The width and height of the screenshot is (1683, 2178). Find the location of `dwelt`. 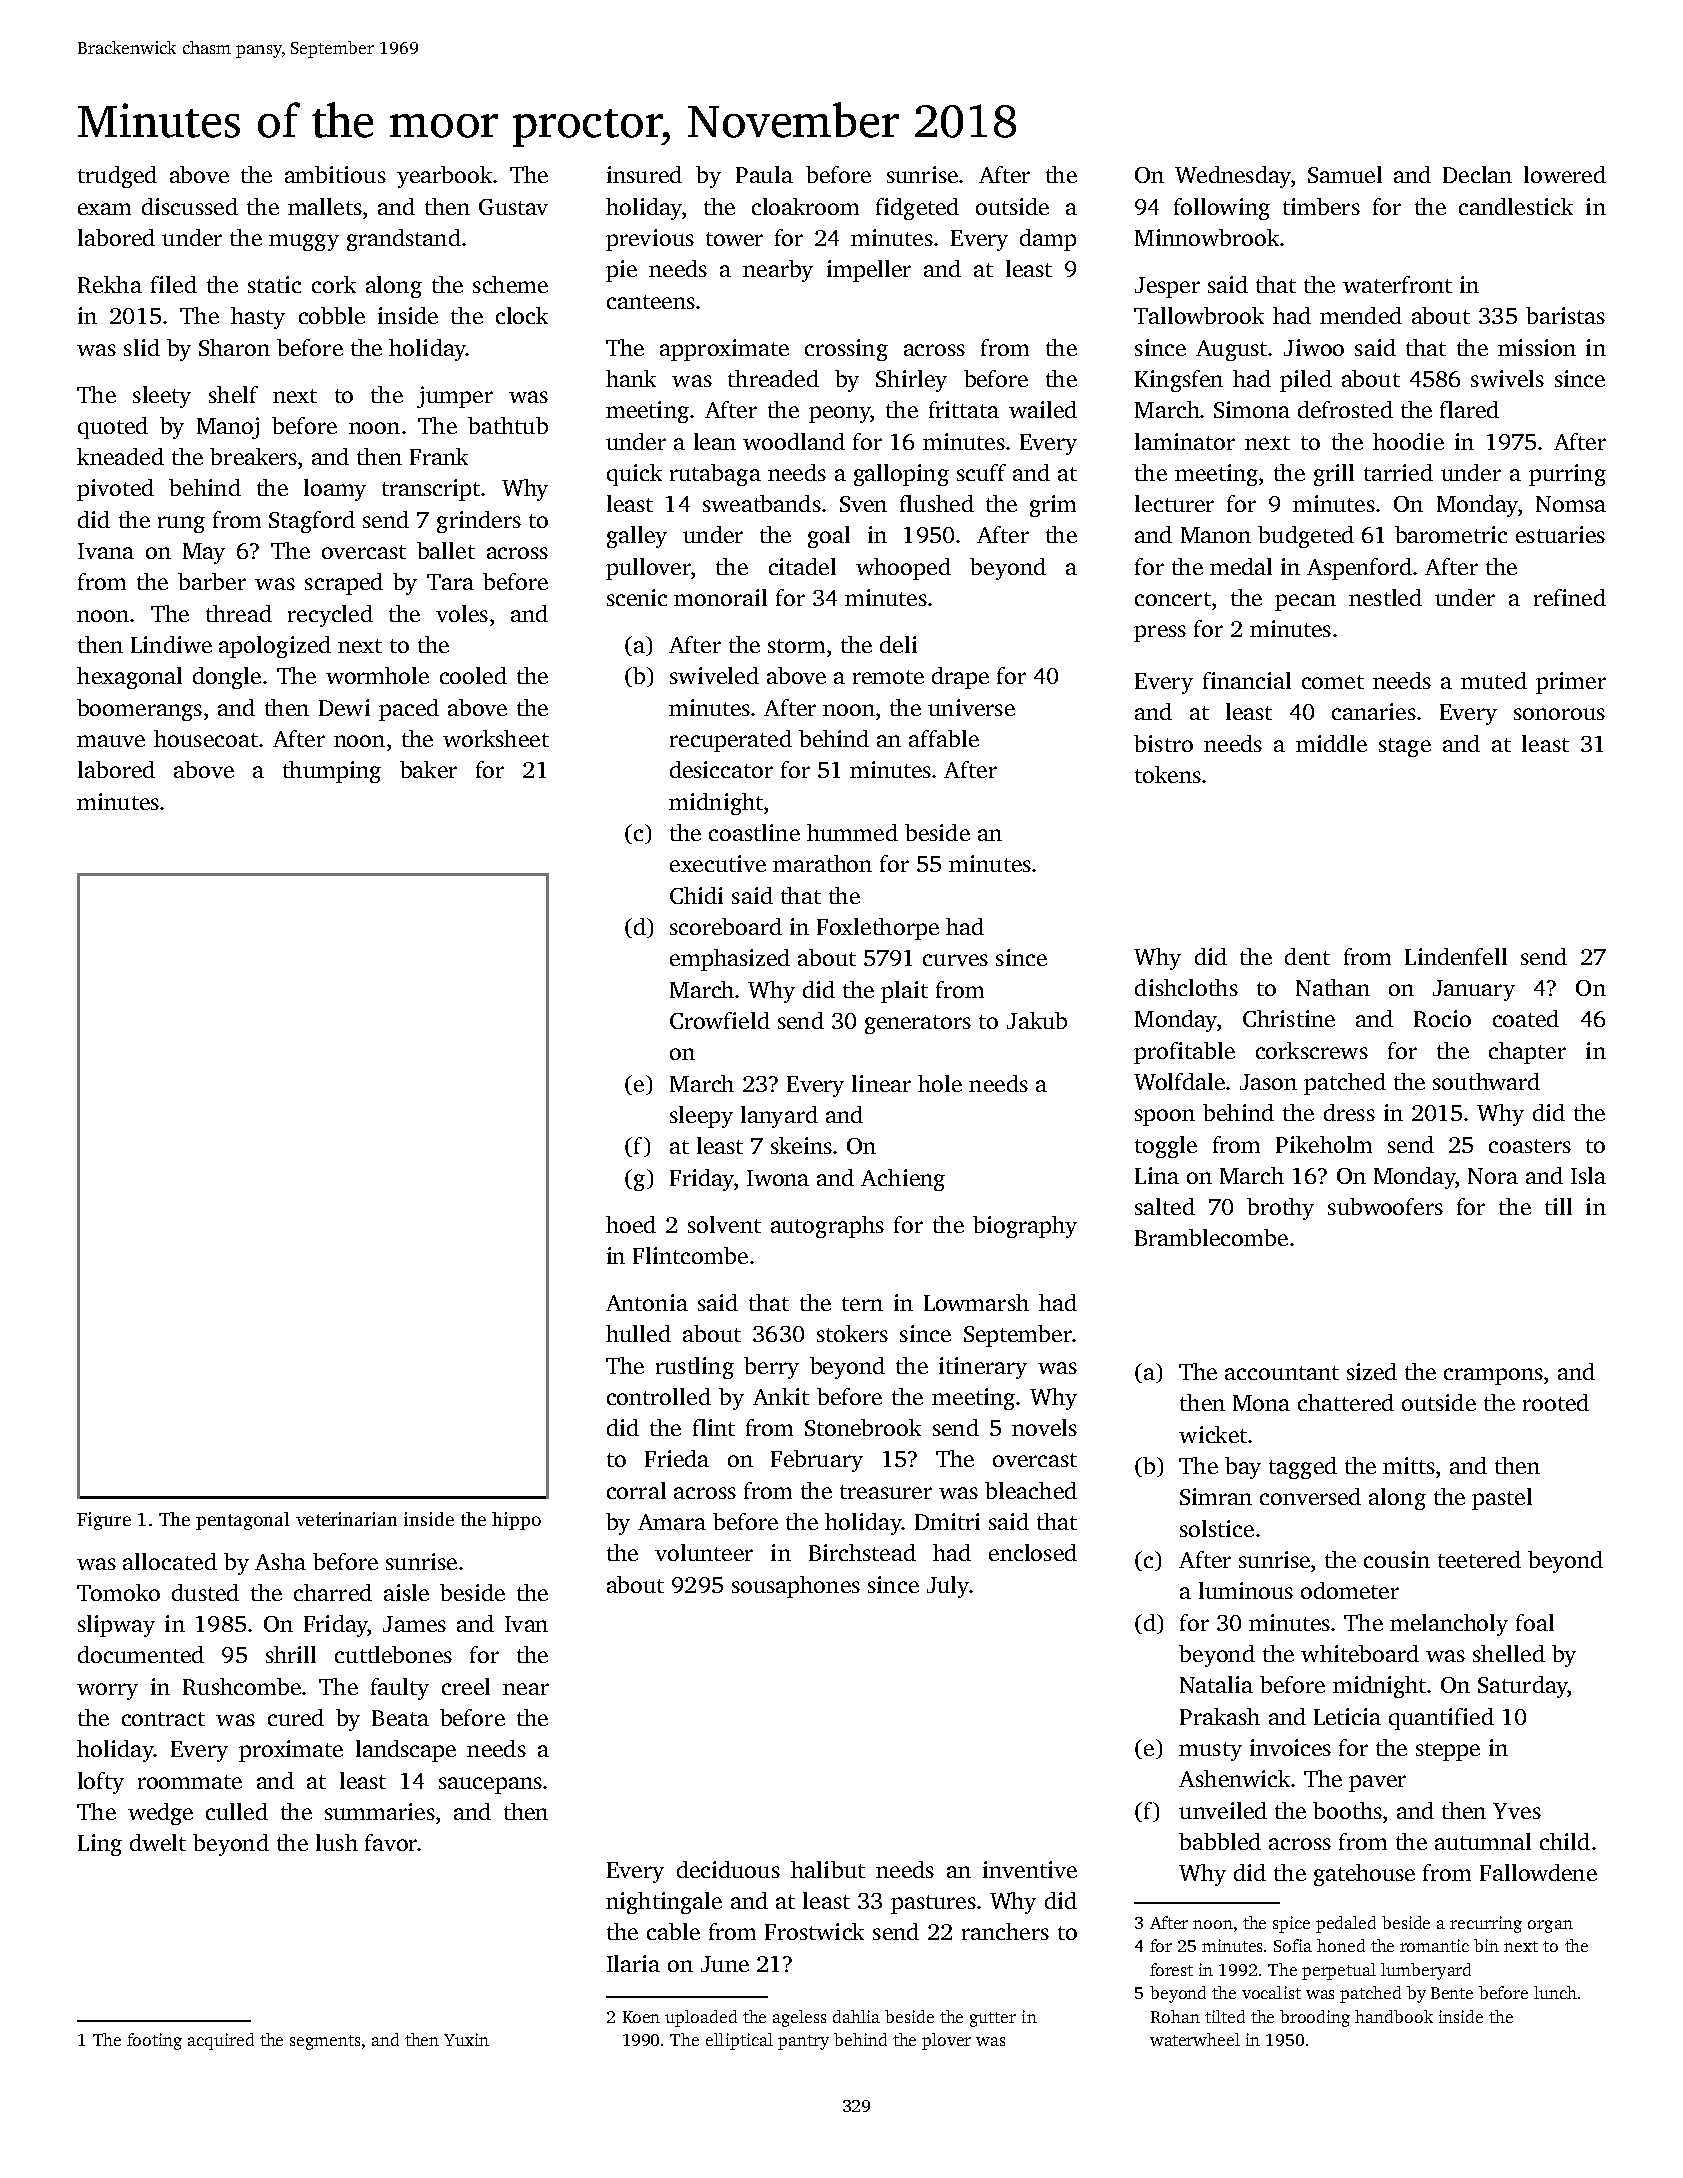

dwelt is located at coordinates (158, 1842).
